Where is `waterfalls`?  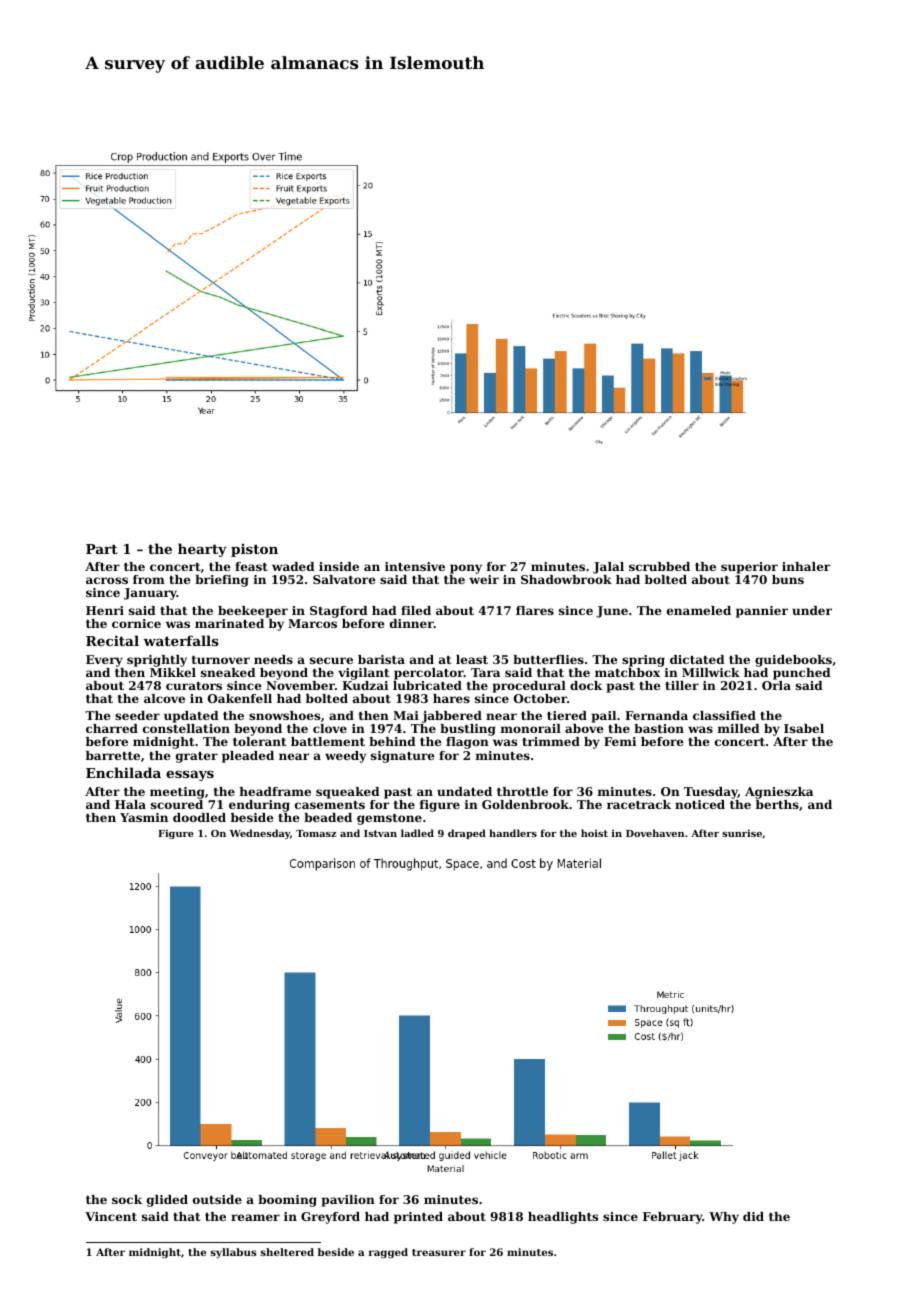
waterfalls is located at coordinates (181, 640).
